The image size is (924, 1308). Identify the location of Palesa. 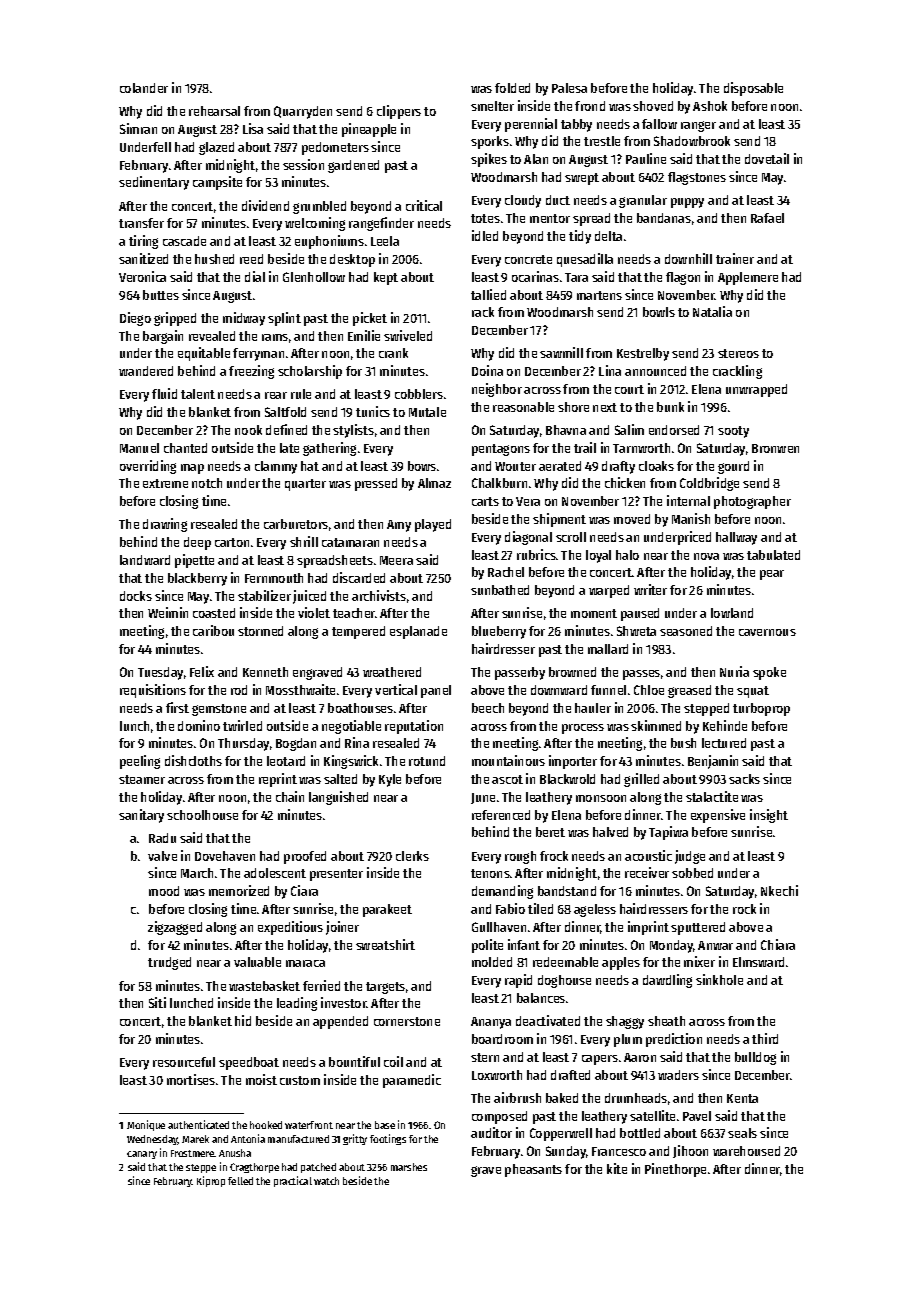
(569, 88).
